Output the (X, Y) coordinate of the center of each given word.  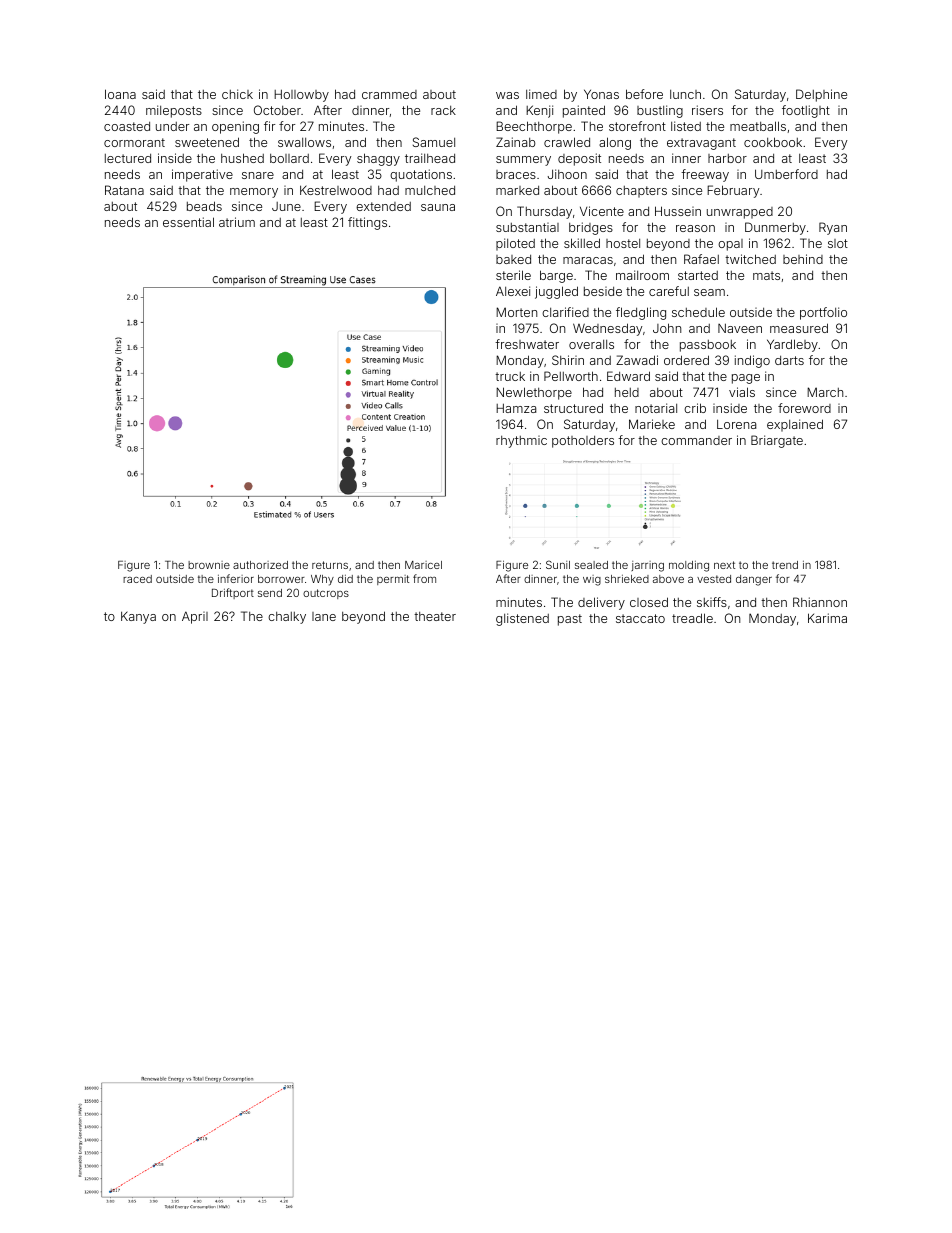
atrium (237, 222)
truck (510, 376)
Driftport (233, 593)
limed (541, 94)
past (570, 620)
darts (789, 360)
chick (237, 94)
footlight (806, 111)
